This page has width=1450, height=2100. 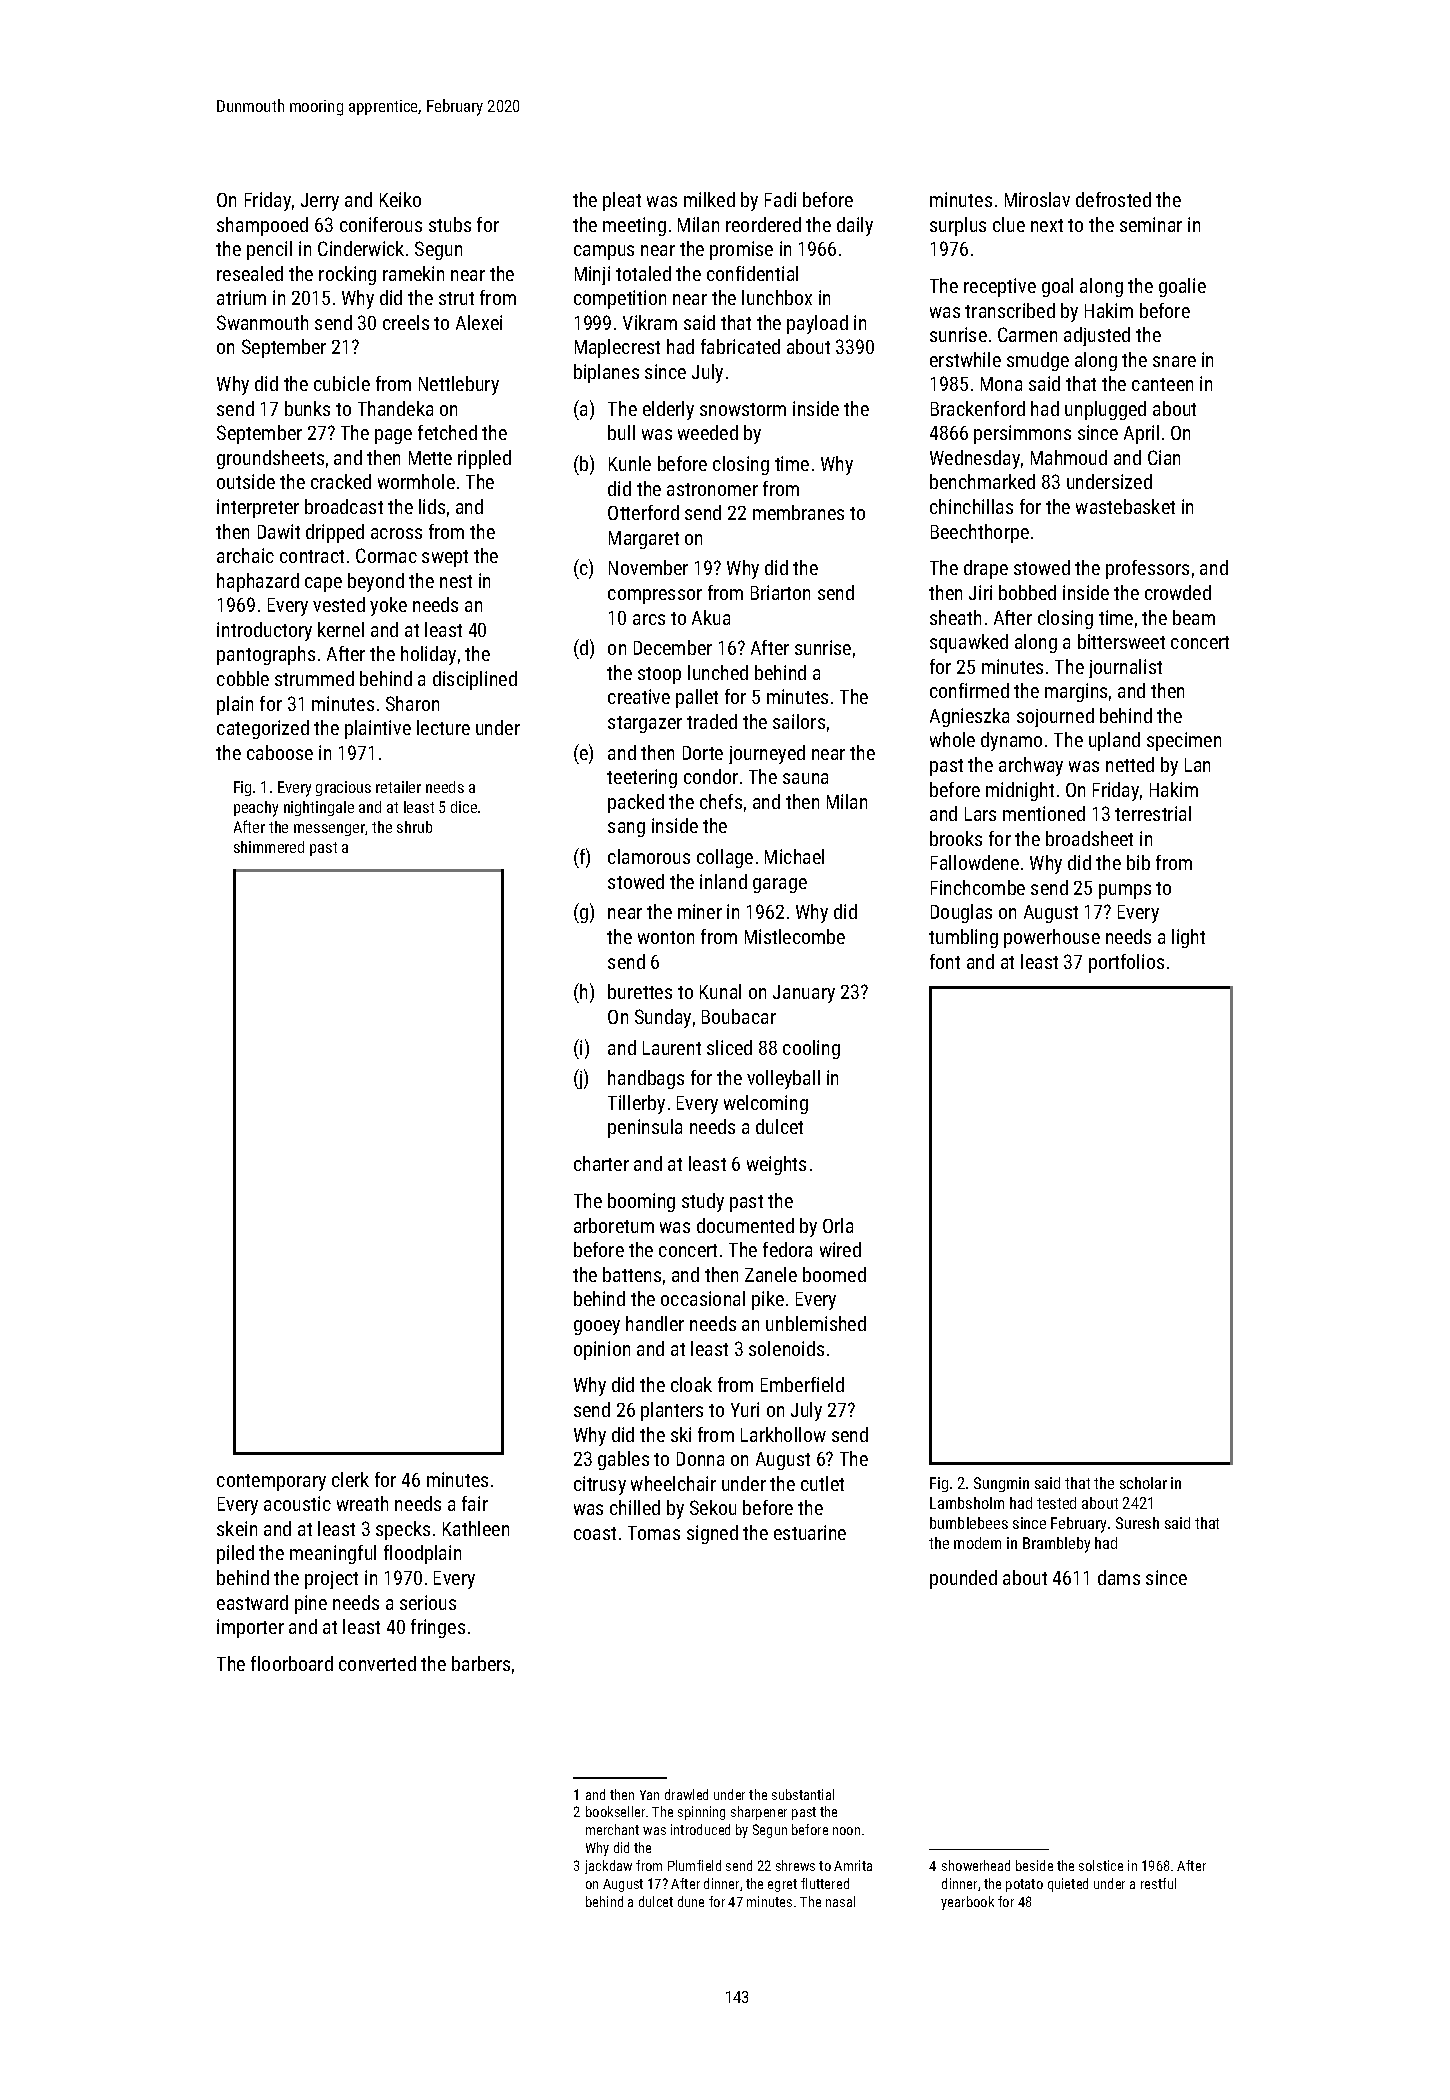 I want to click on pleat, so click(x=622, y=201).
